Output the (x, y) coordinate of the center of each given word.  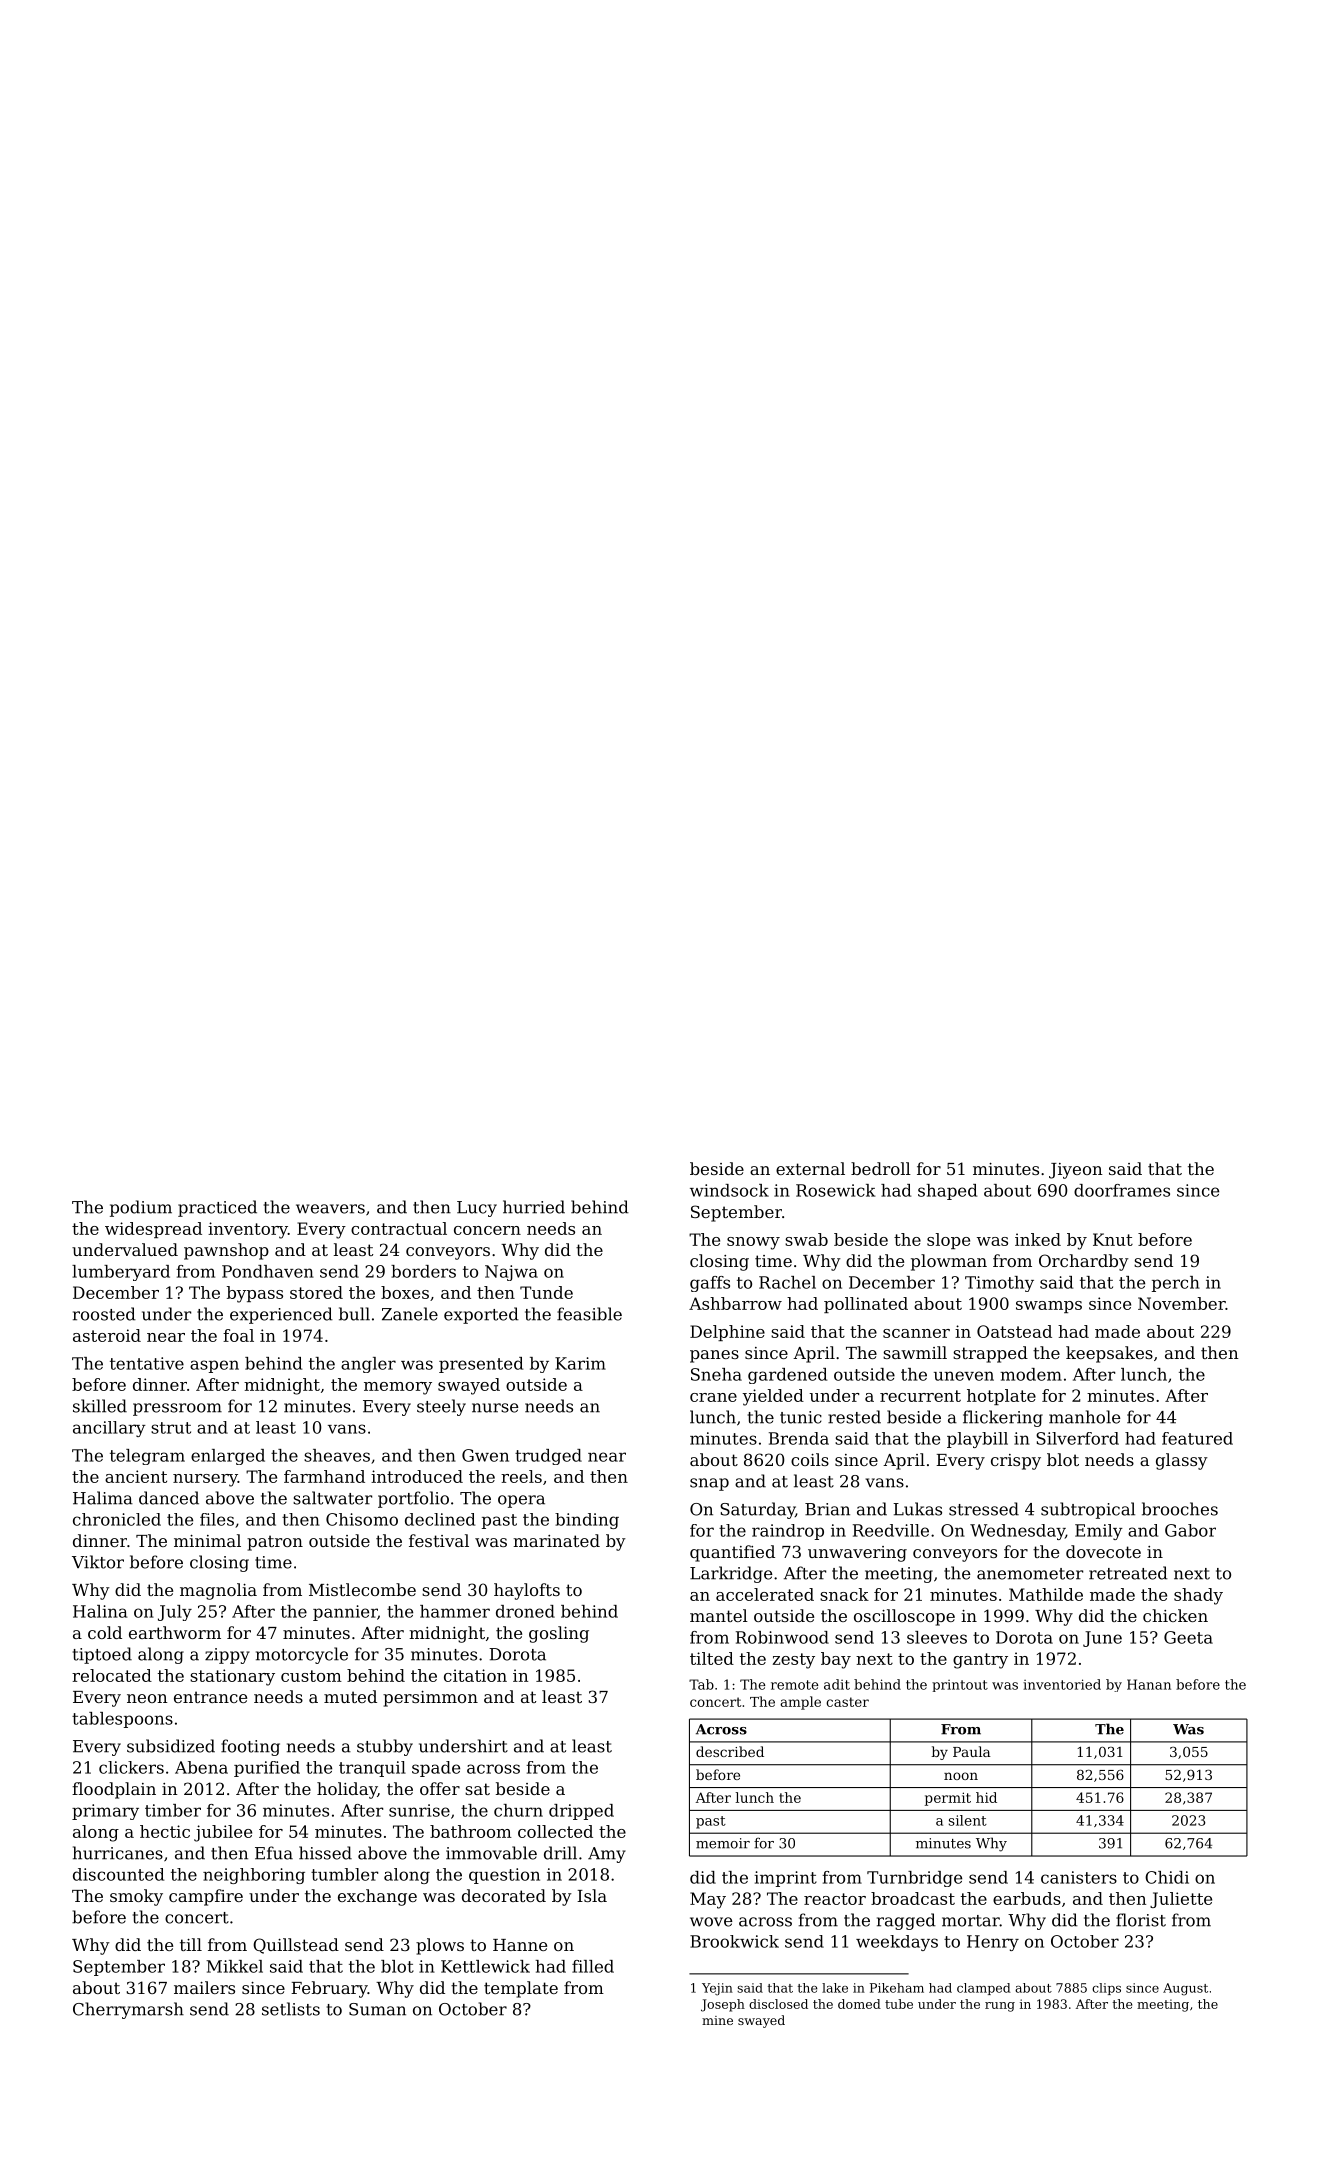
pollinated (866, 1305)
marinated (556, 1540)
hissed (325, 1853)
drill (560, 1853)
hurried (534, 1207)
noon (961, 1776)
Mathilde (1046, 1594)
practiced (217, 1208)
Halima (103, 1498)
